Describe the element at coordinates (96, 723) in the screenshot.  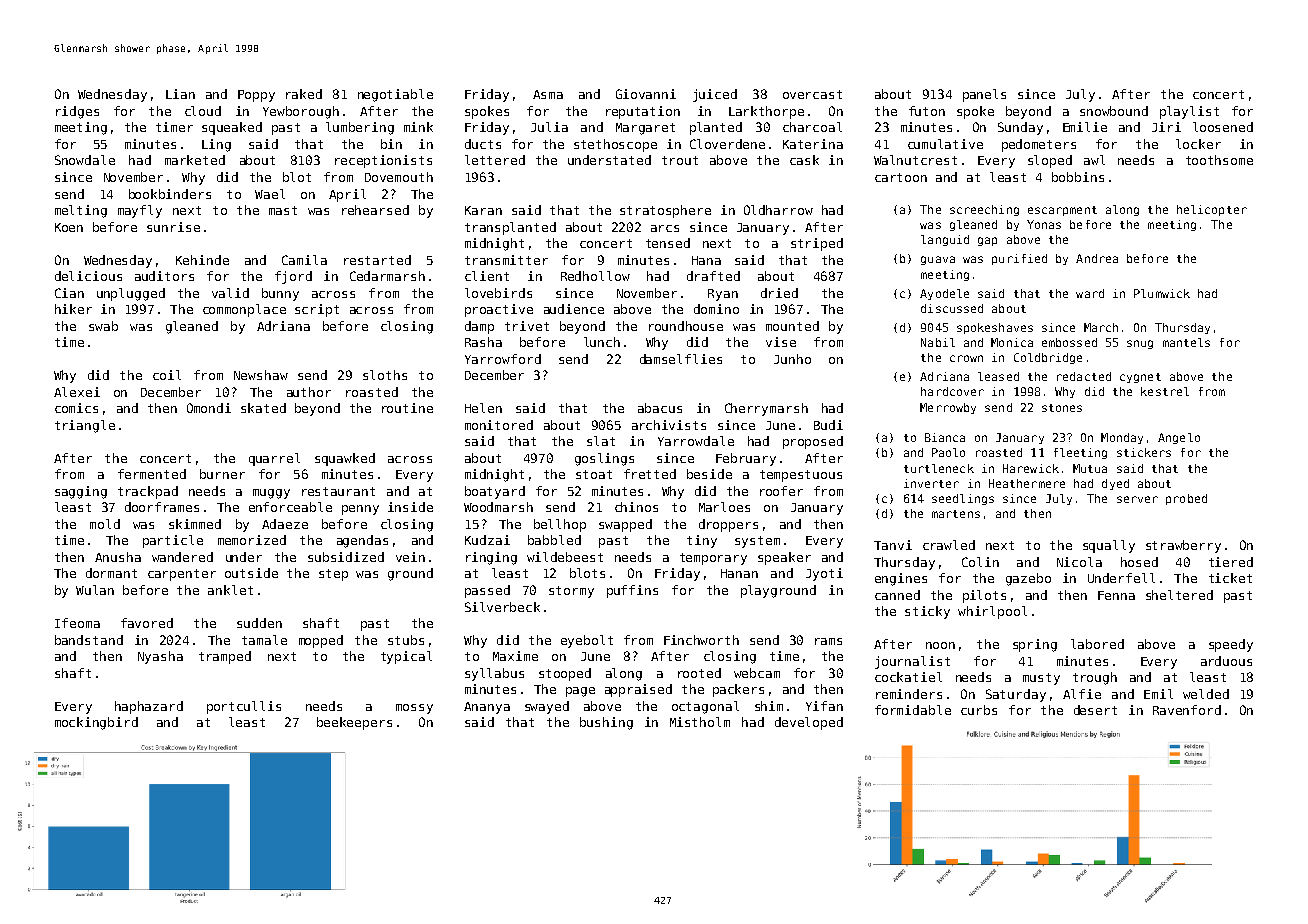
I see `mockingbird` at that location.
